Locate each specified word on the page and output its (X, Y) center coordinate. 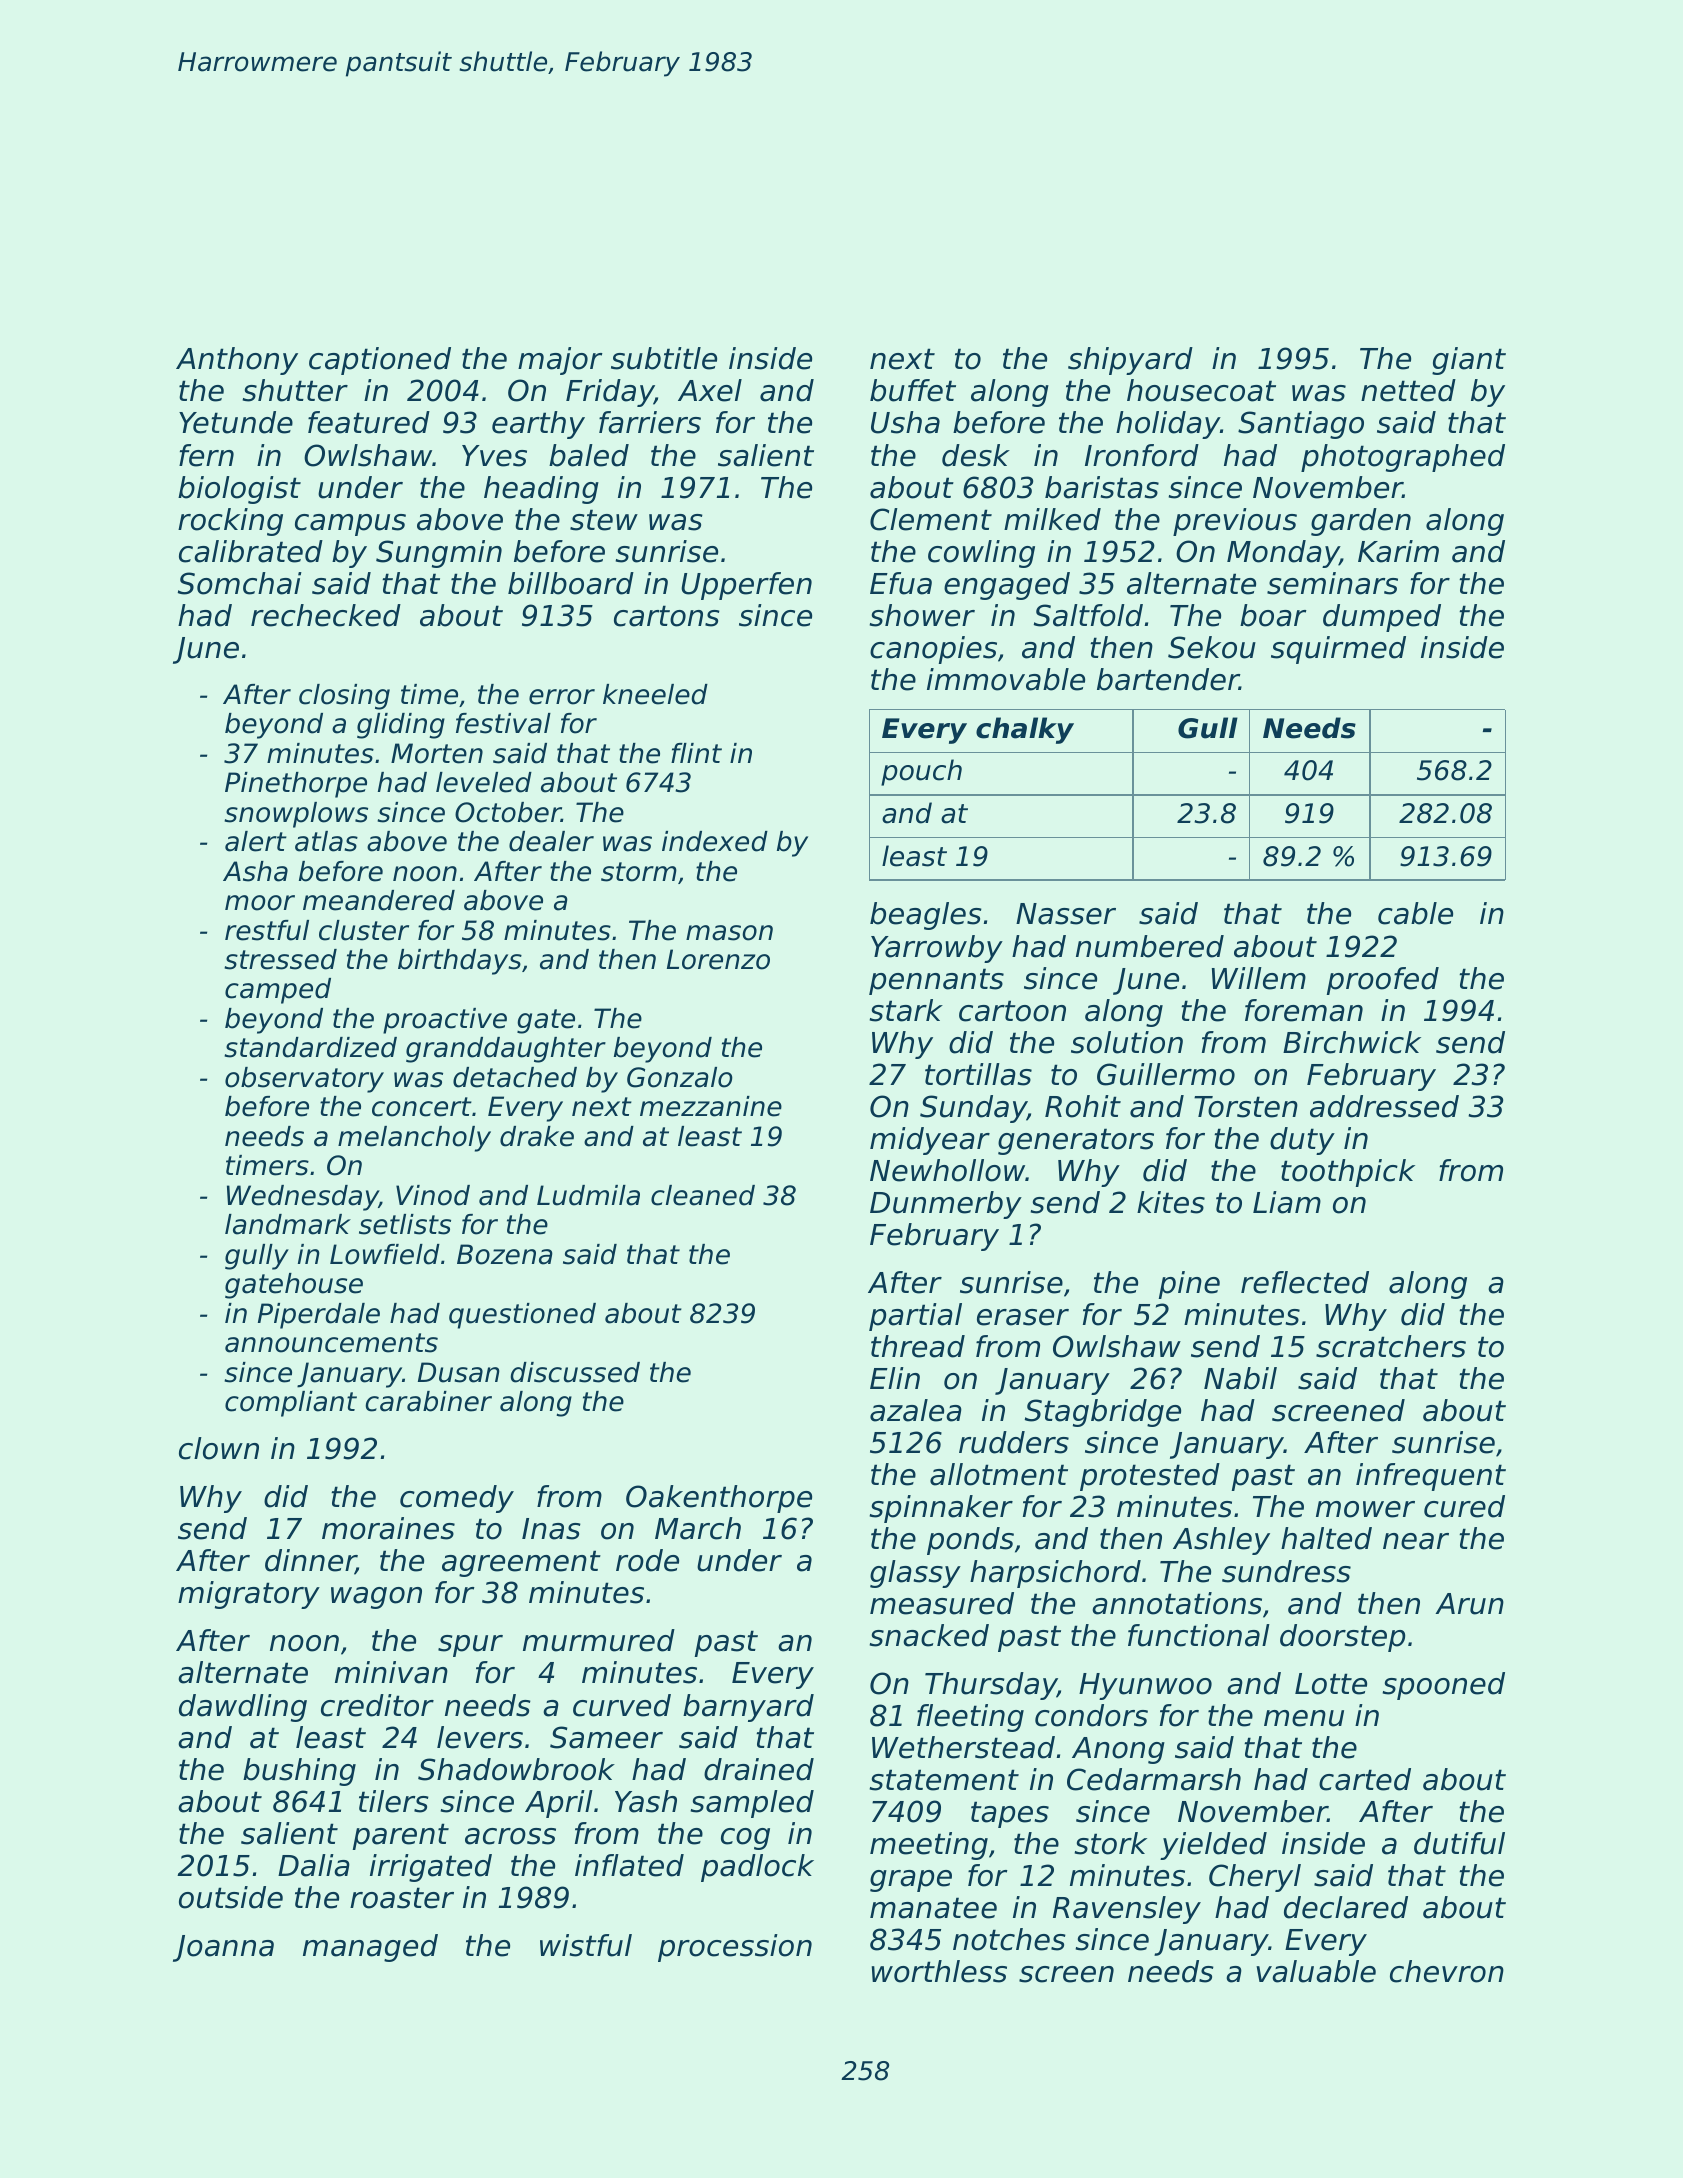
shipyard (1130, 361)
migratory (249, 1595)
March (698, 1528)
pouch (921, 772)
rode (647, 1560)
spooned (1443, 1686)
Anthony (237, 361)
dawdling (243, 1708)
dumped (1382, 618)
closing (344, 697)
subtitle (664, 358)
